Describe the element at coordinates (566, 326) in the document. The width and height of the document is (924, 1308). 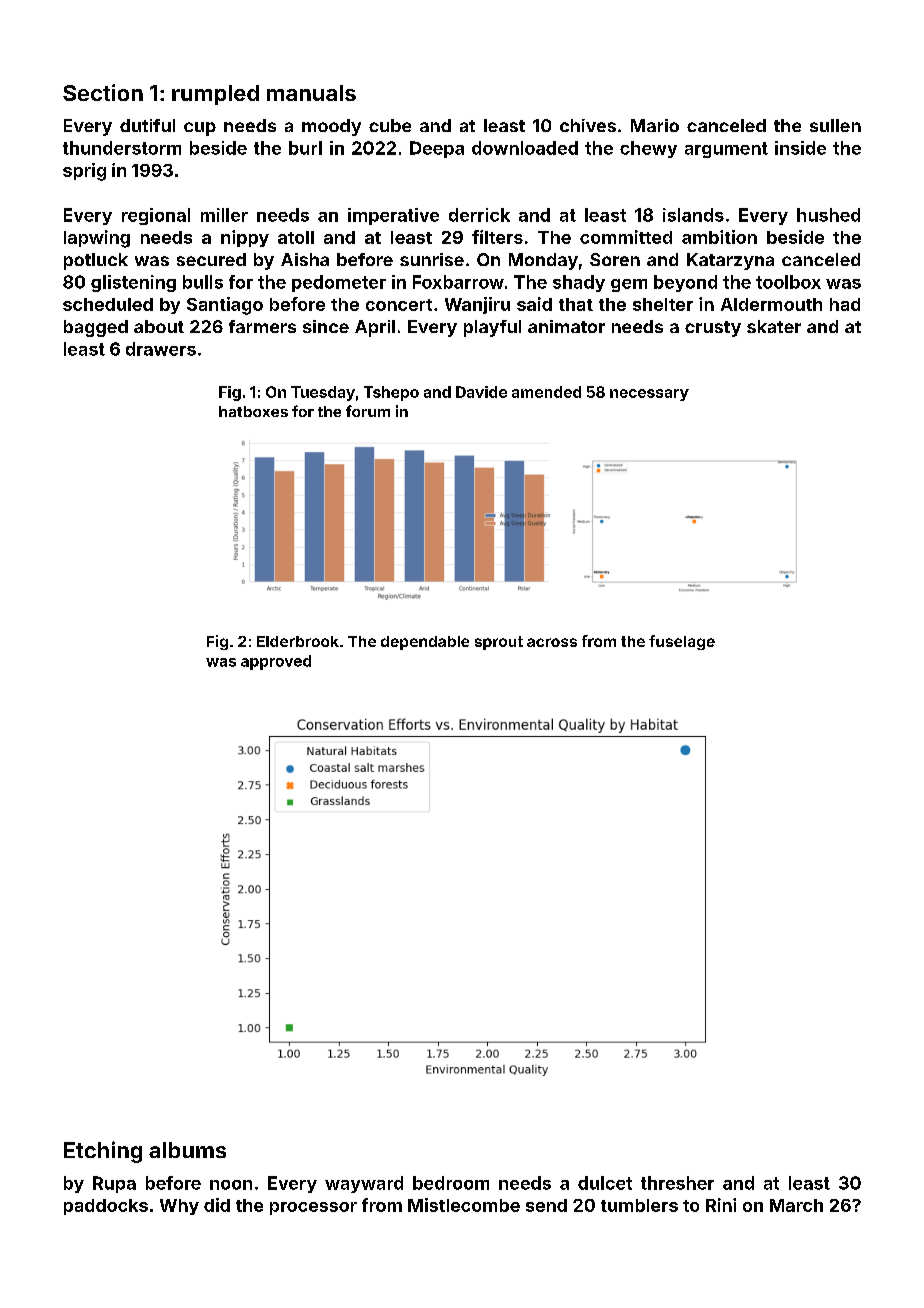
I see `animator` at that location.
